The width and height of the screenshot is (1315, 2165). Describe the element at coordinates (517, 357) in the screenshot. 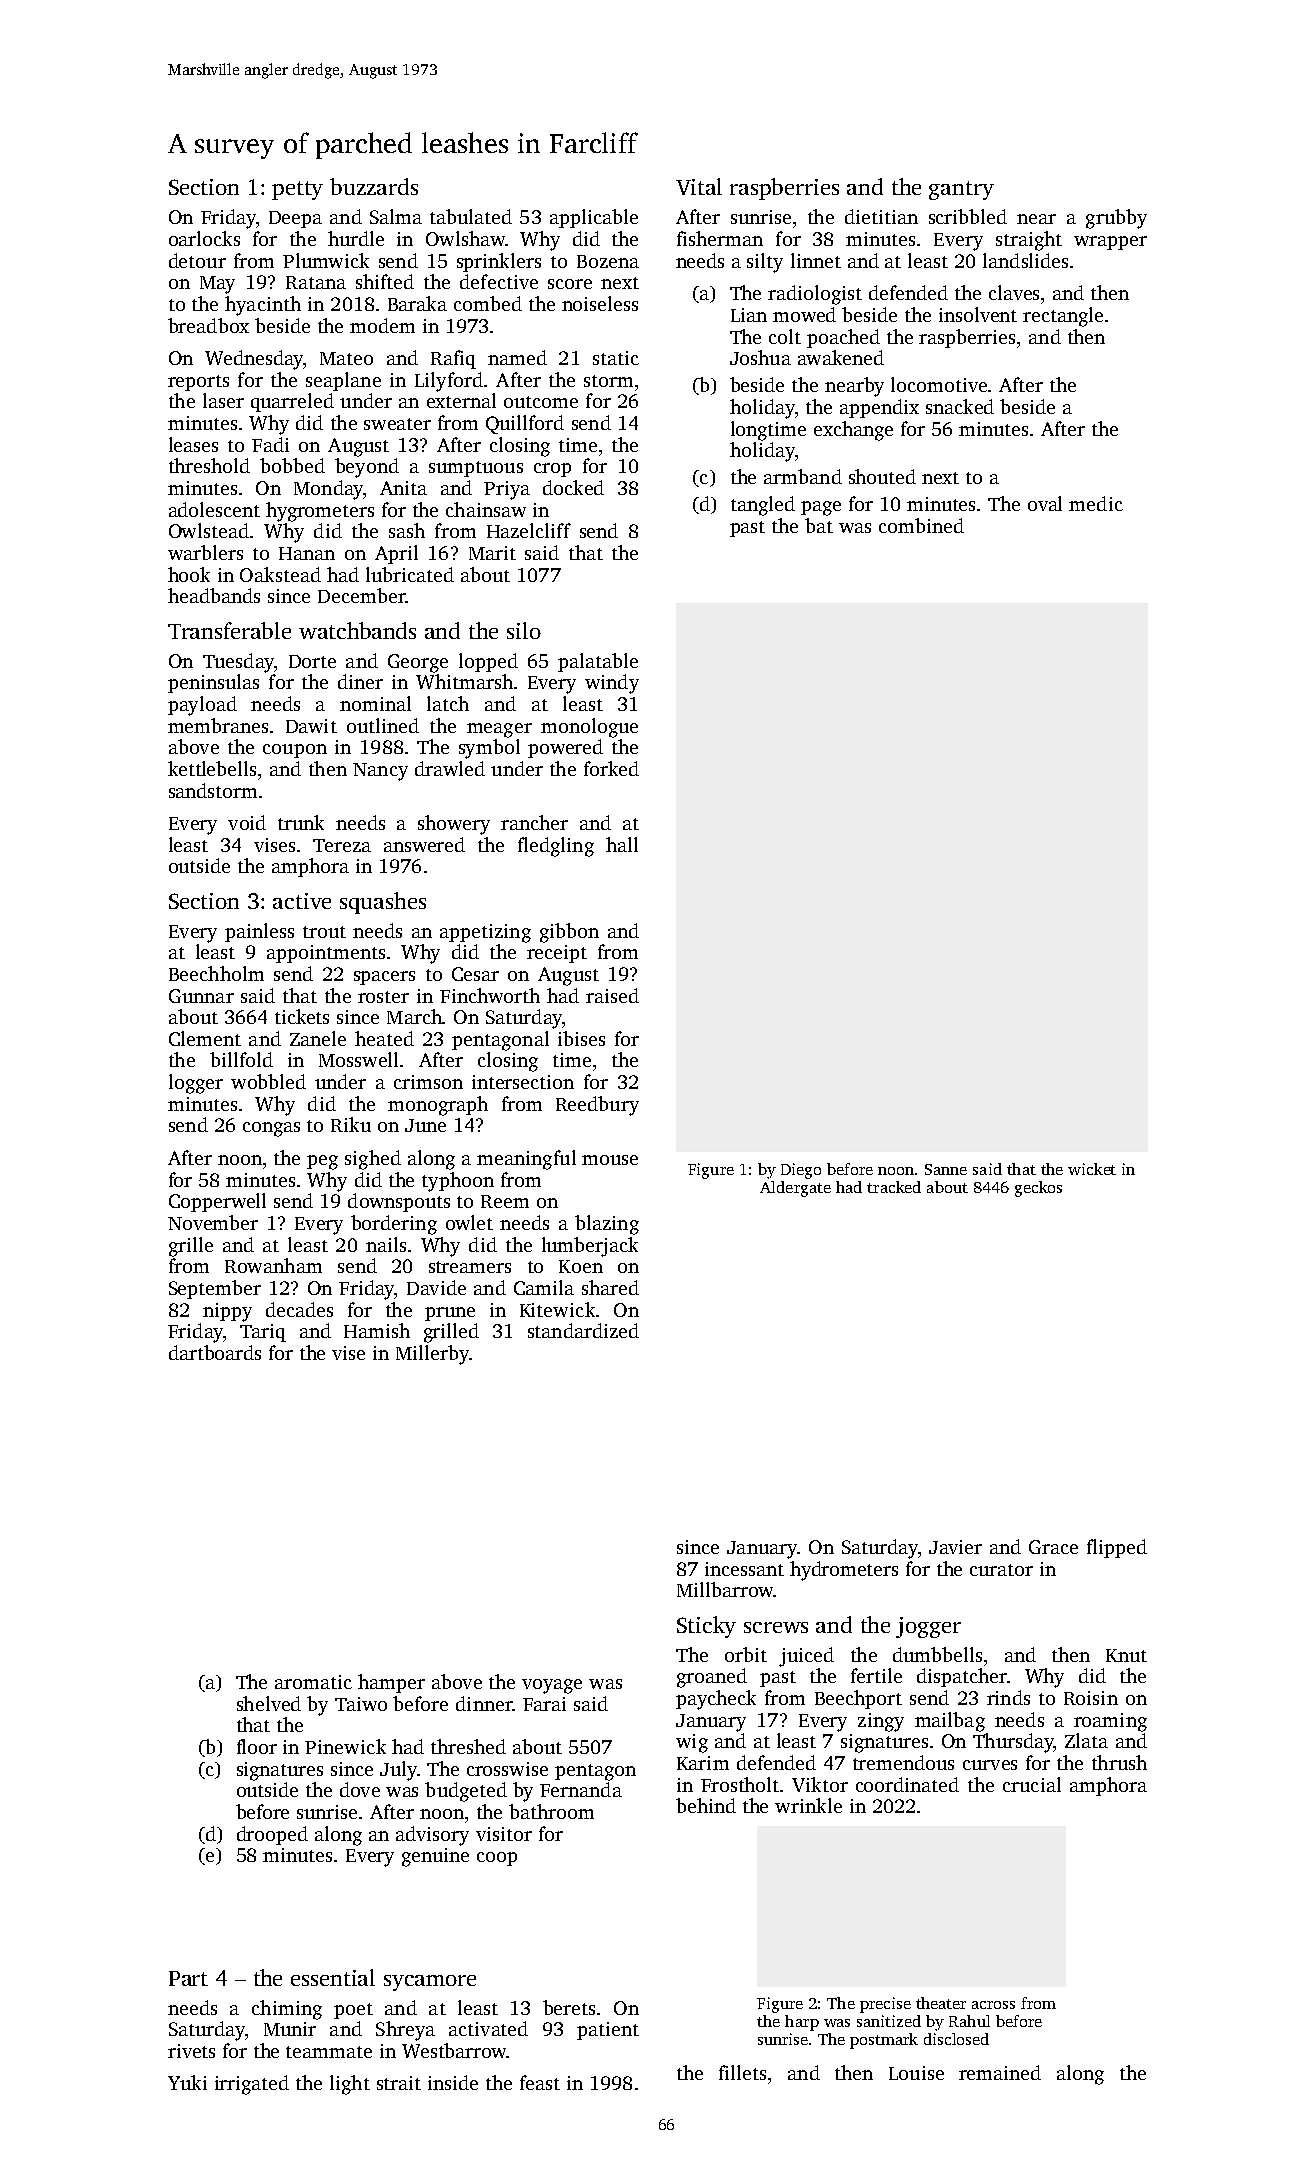

I see `named` at that location.
